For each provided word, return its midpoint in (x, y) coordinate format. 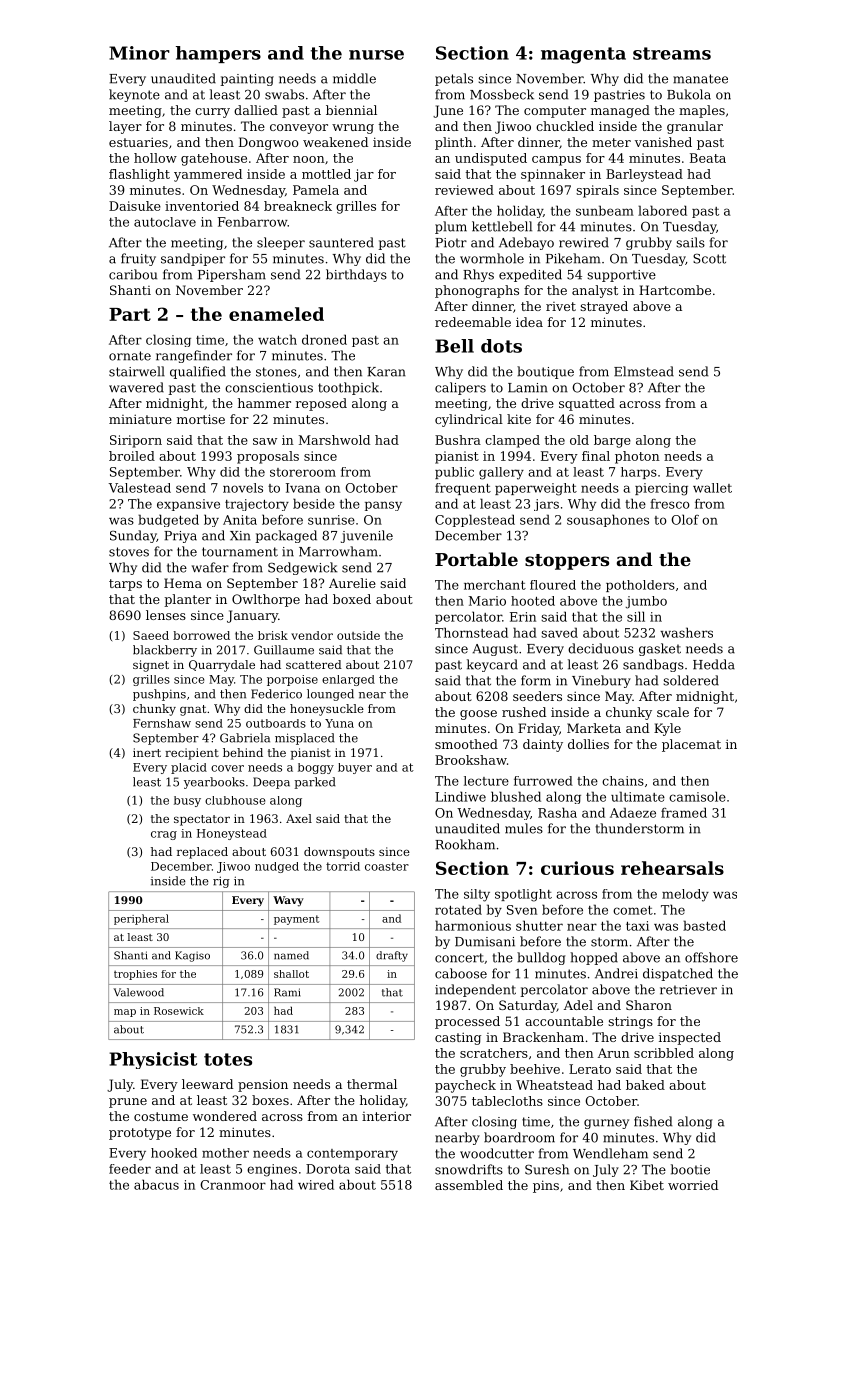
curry (212, 113)
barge (612, 441)
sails (690, 242)
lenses (166, 615)
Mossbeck (502, 94)
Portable (476, 559)
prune (128, 1103)
